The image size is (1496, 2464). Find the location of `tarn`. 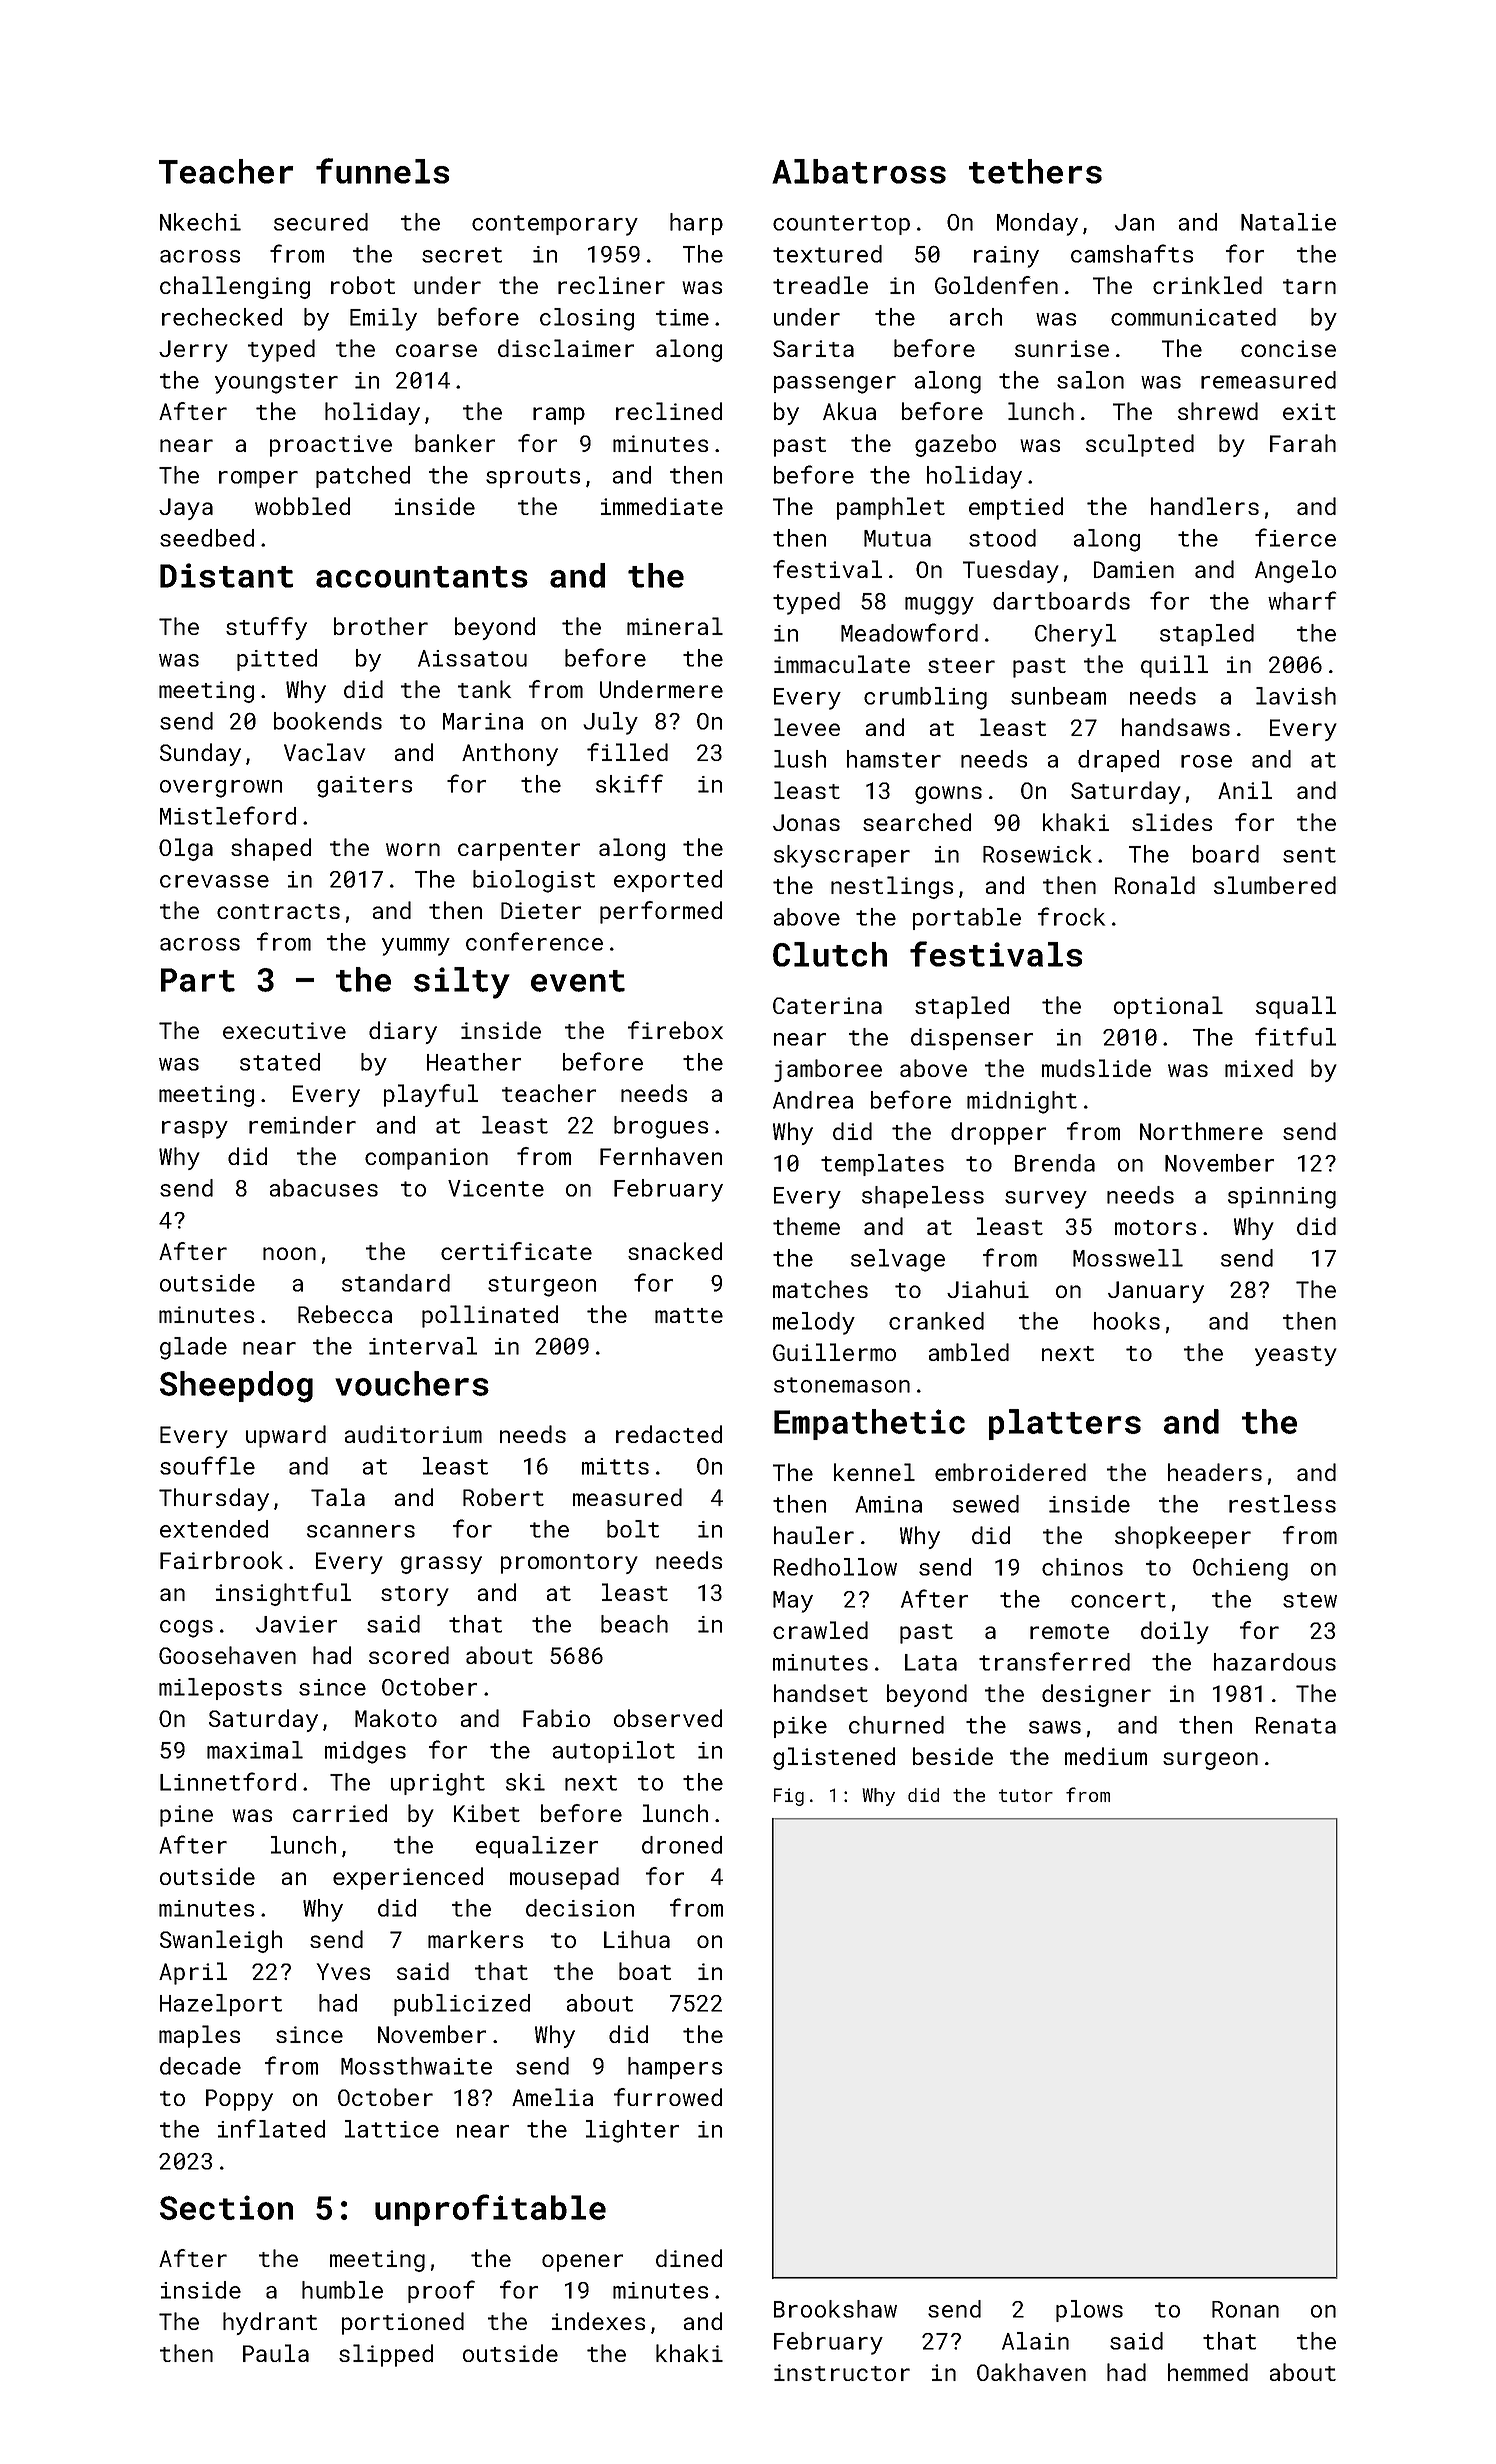

tarn is located at coordinates (1309, 286).
